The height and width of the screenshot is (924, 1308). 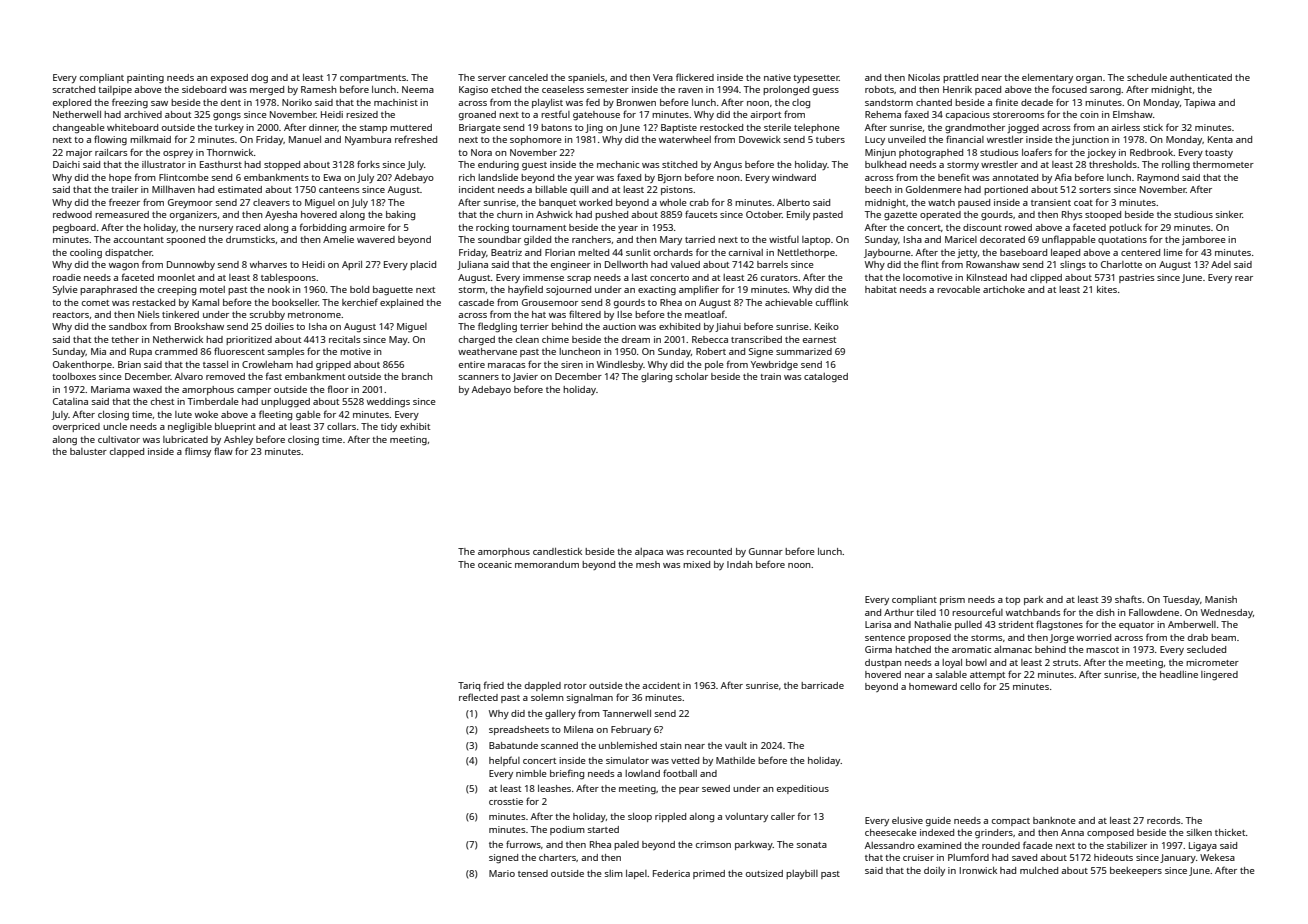 What do you see at coordinates (671, 873) in the screenshot?
I see `Federica` at bounding box center [671, 873].
